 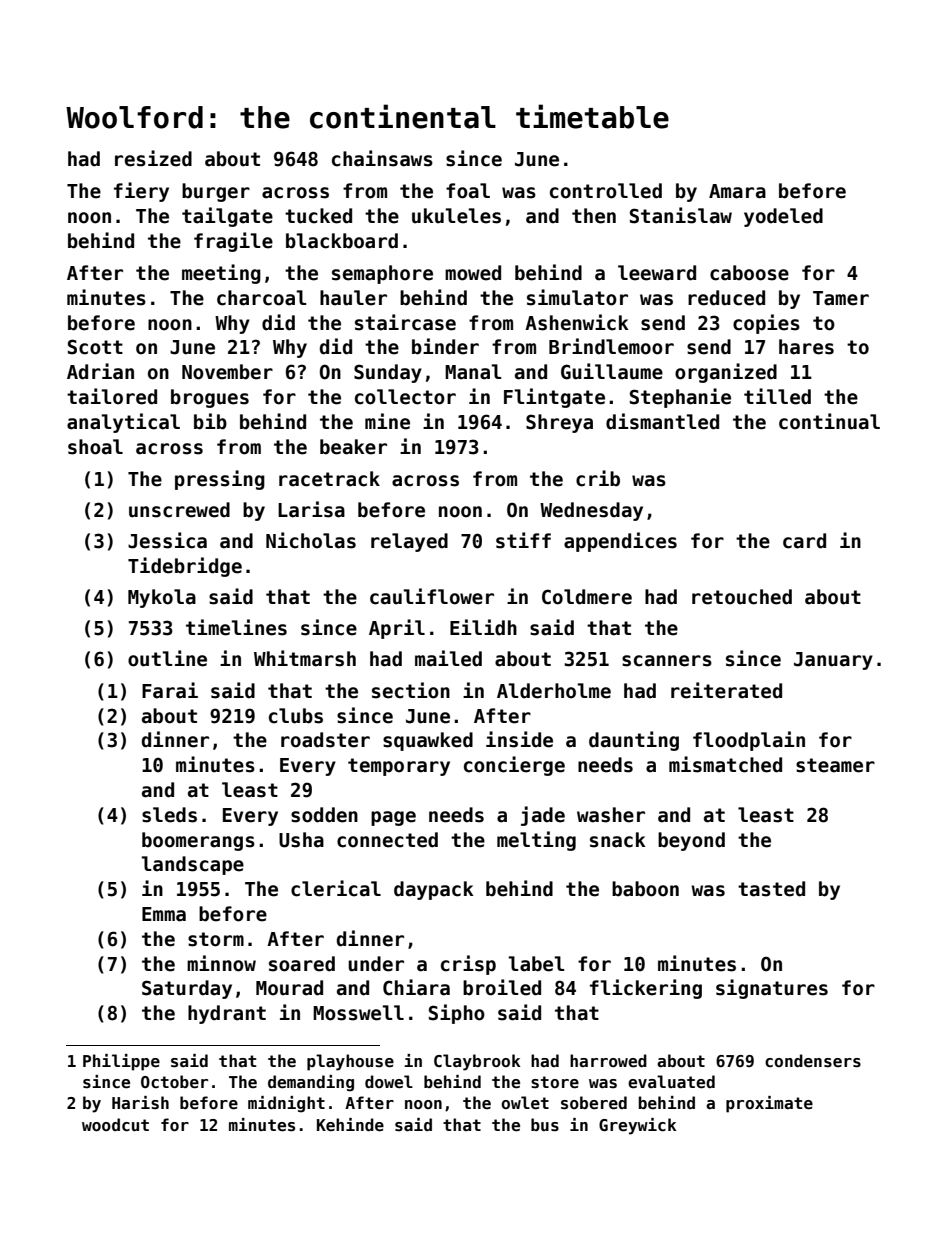 I want to click on midnight, so click(x=286, y=1104).
